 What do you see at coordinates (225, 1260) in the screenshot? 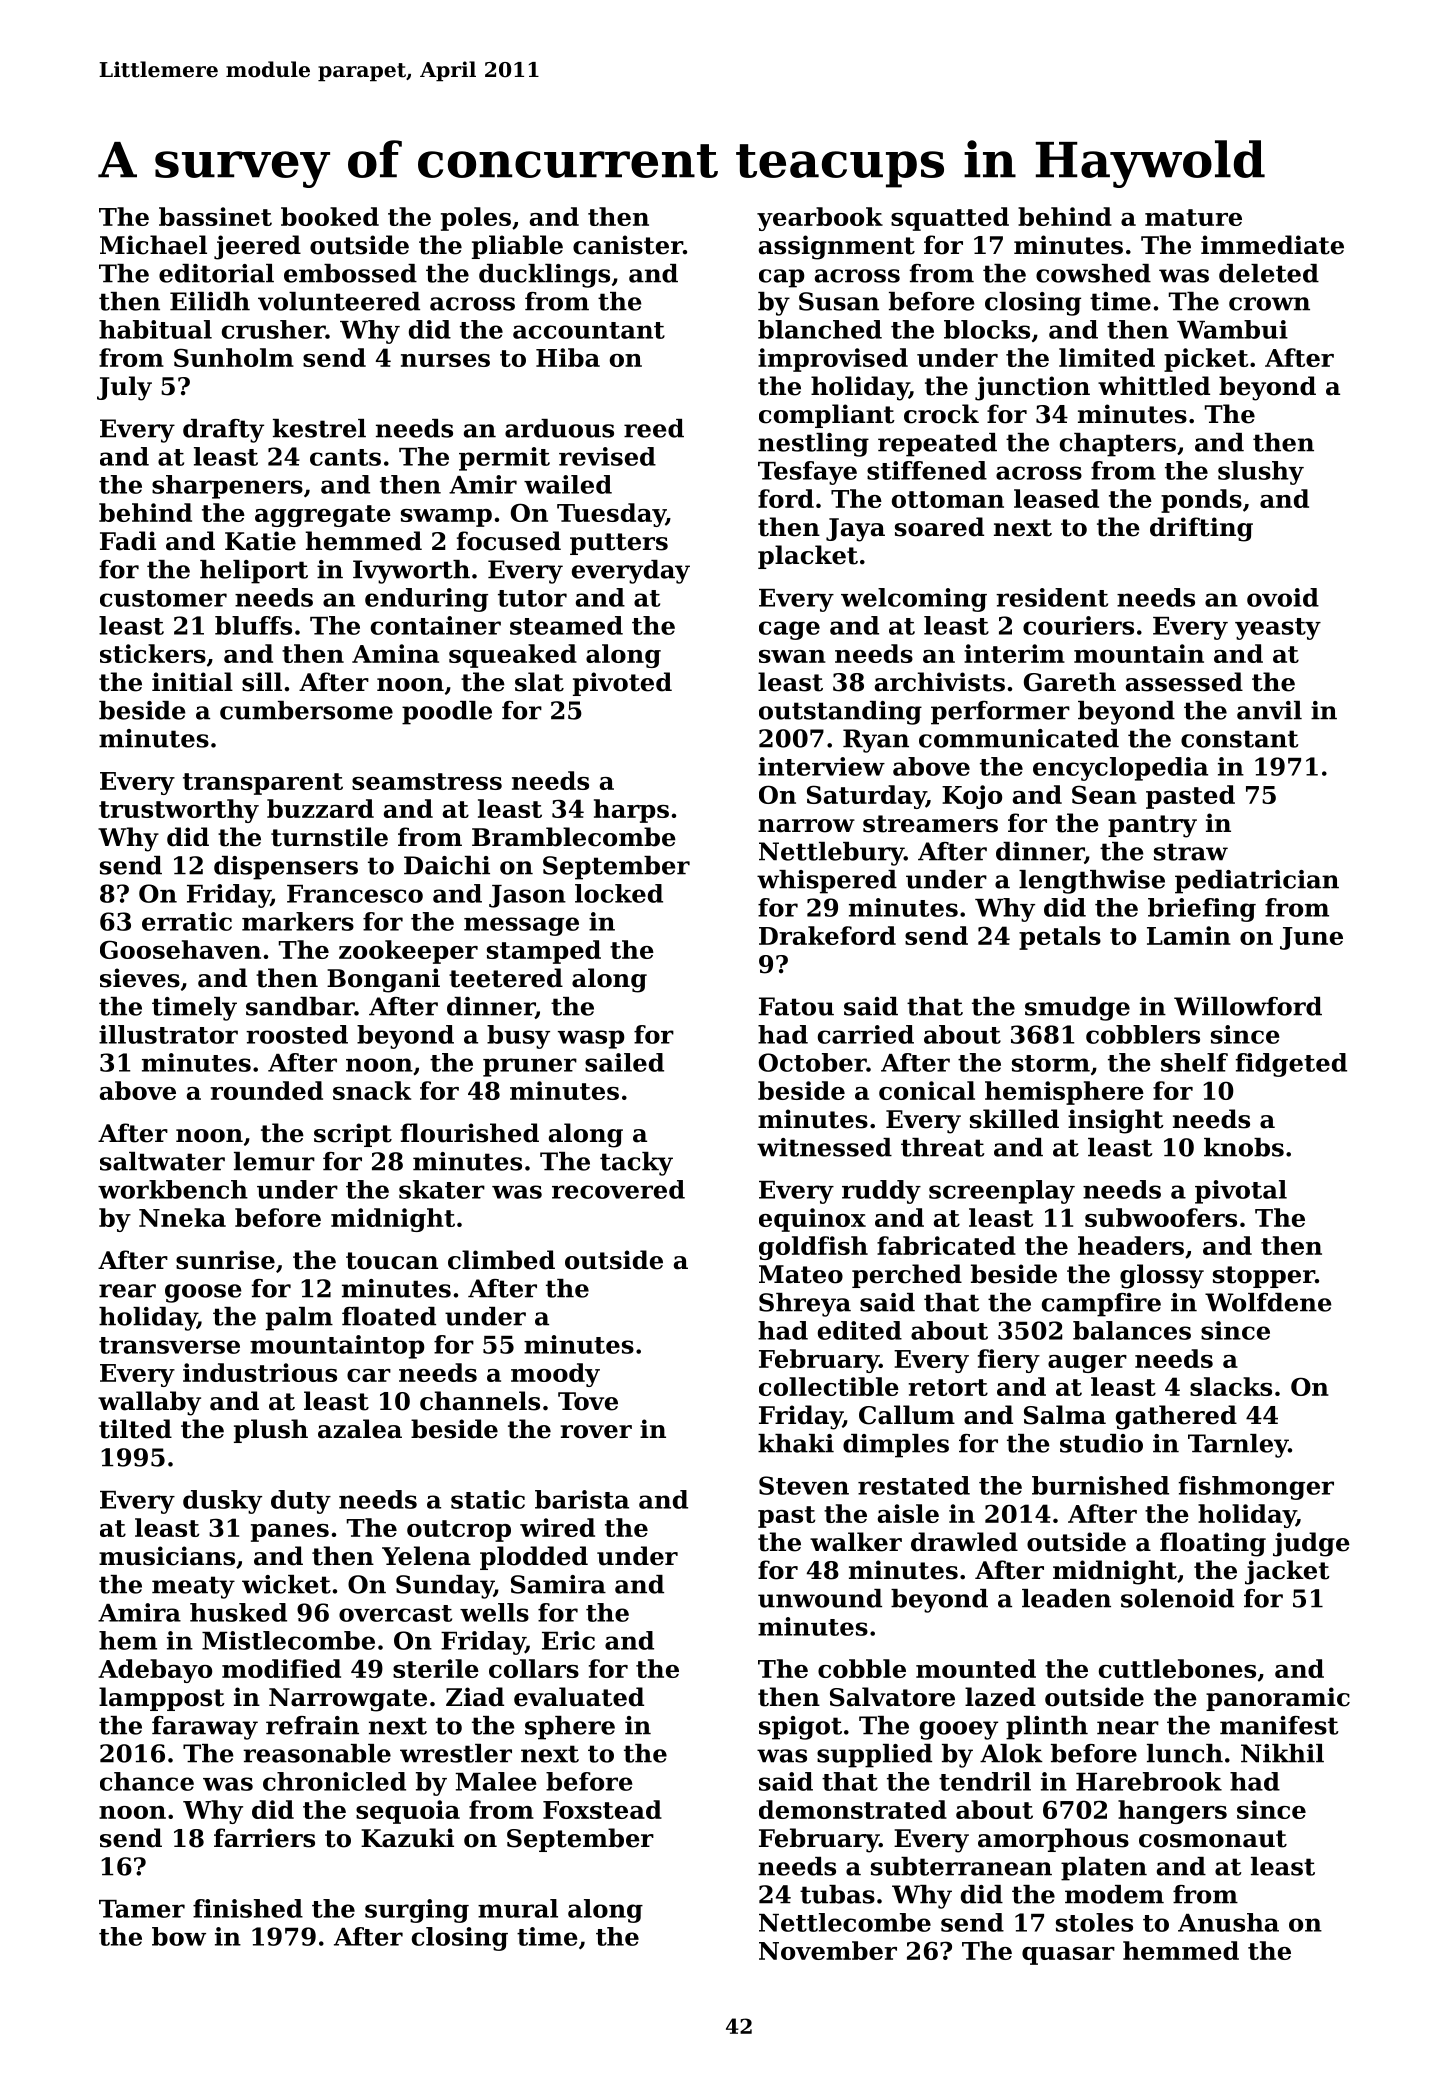
I see `sunrise` at bounding box center [225, 1260].
